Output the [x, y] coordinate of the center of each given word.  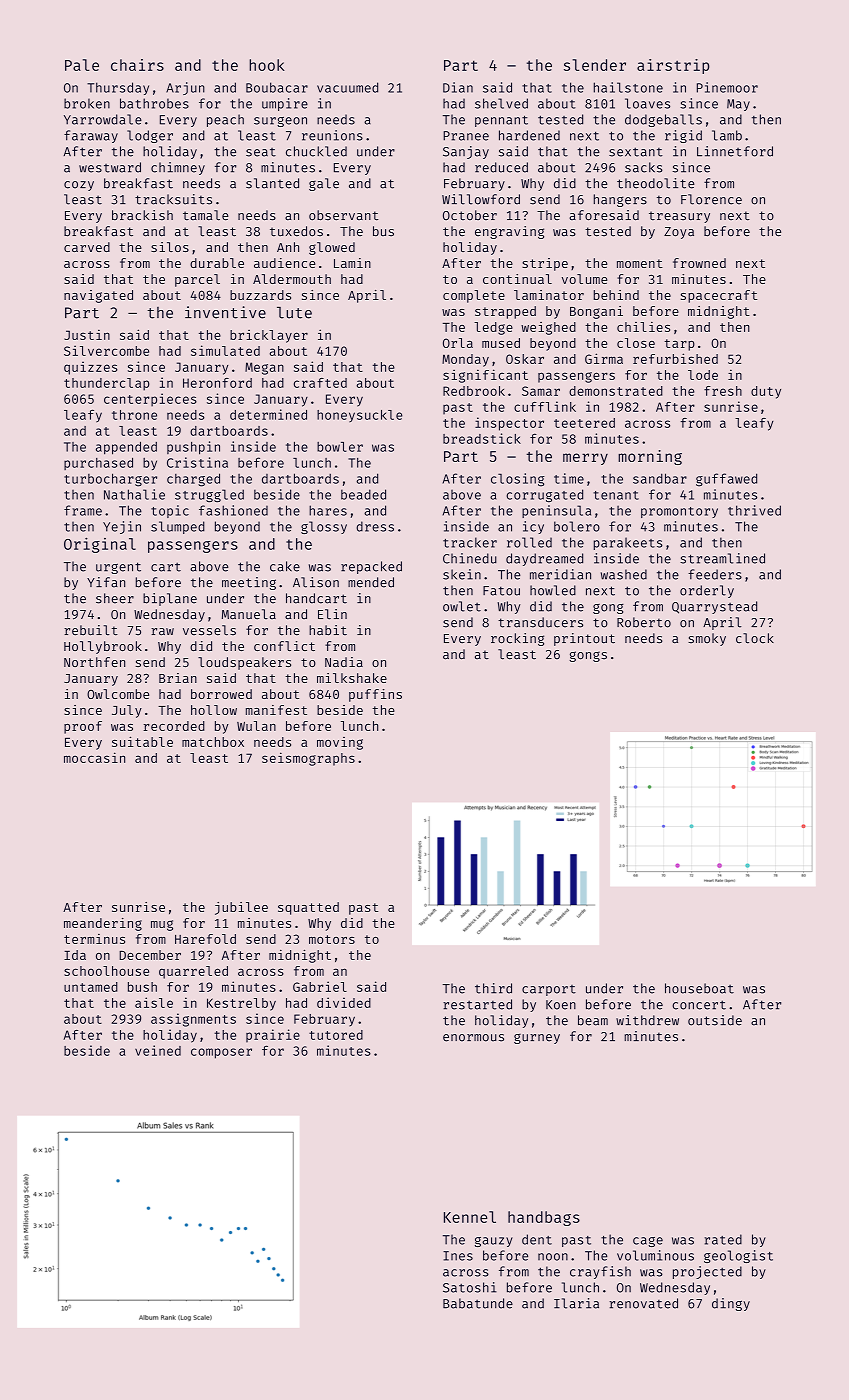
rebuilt [91, 630]
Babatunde [478, 1303]
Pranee [466, 136]
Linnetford [735, 151]
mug [162, 925]
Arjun [185, 88]
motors [332, 939]
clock [755, 638]
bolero [577, 526]
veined [158, 1050]
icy [533, 527]
